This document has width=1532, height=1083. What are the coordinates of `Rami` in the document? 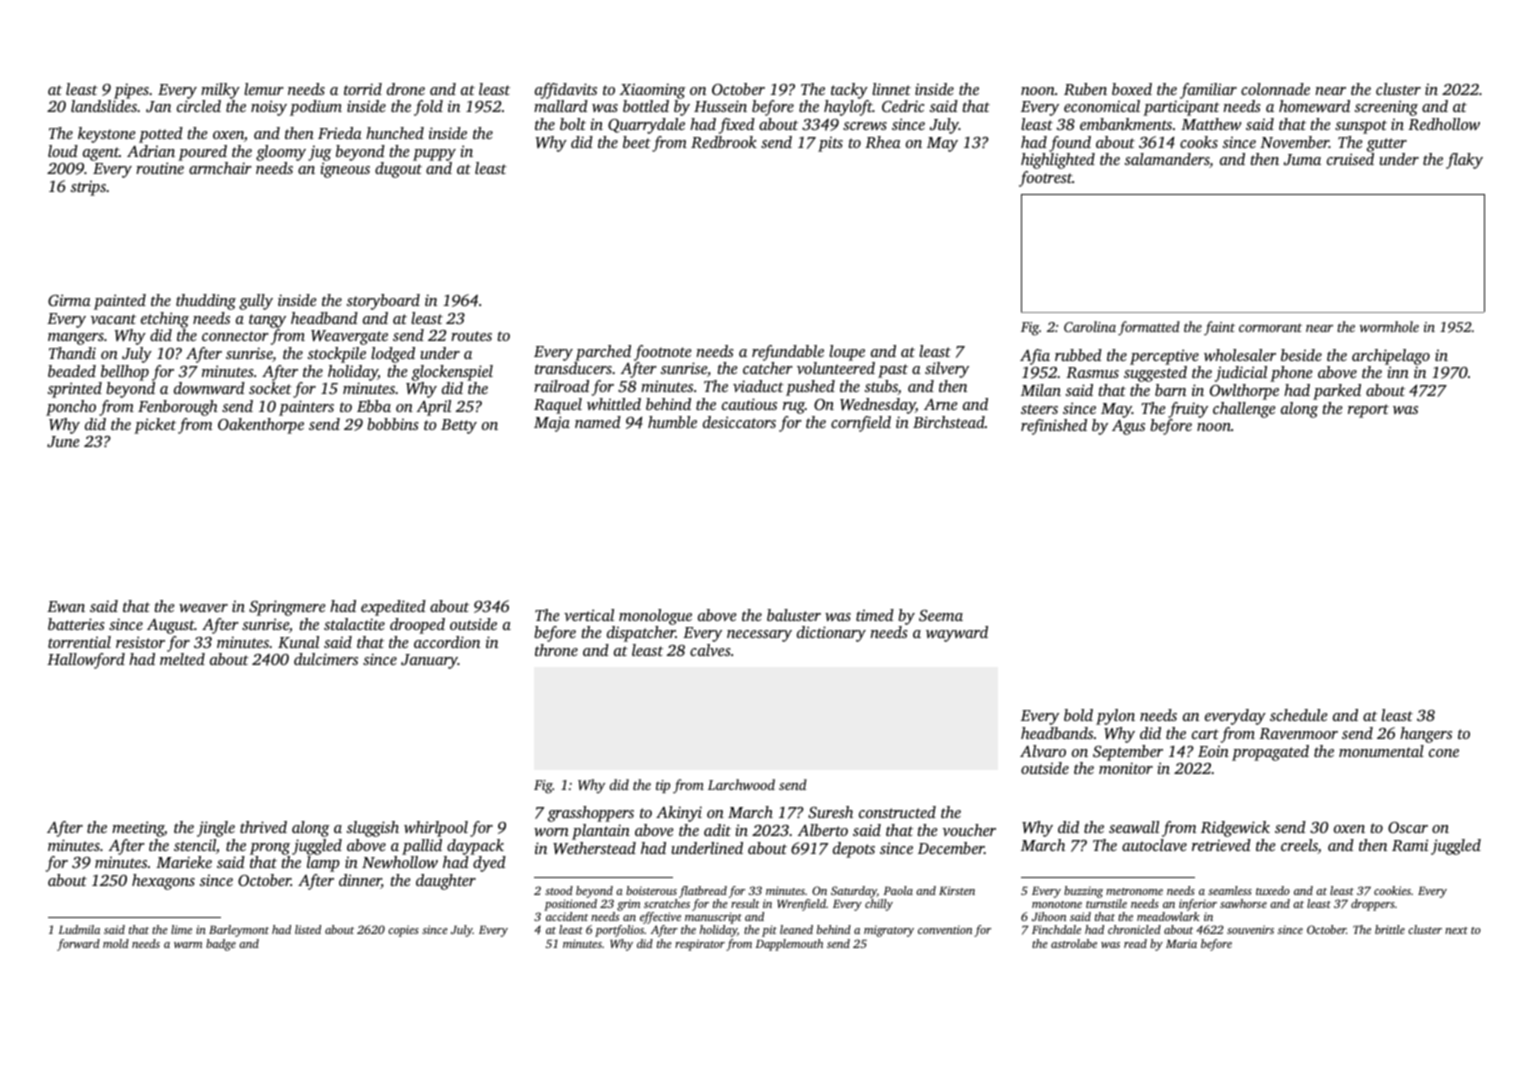 It's located at (1410, 845).
